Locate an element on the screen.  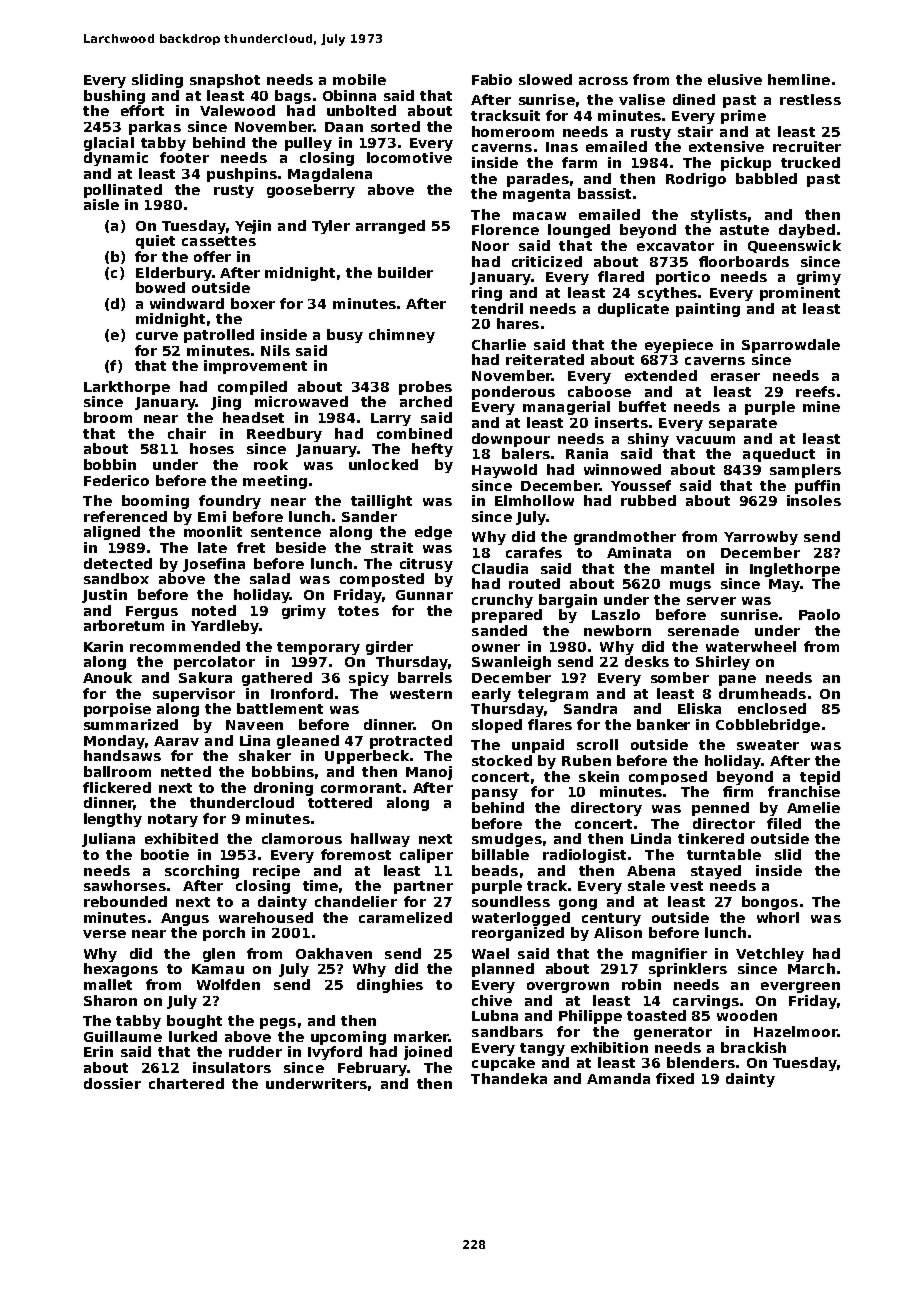
dynamic is located at coordinates (116, 159).
